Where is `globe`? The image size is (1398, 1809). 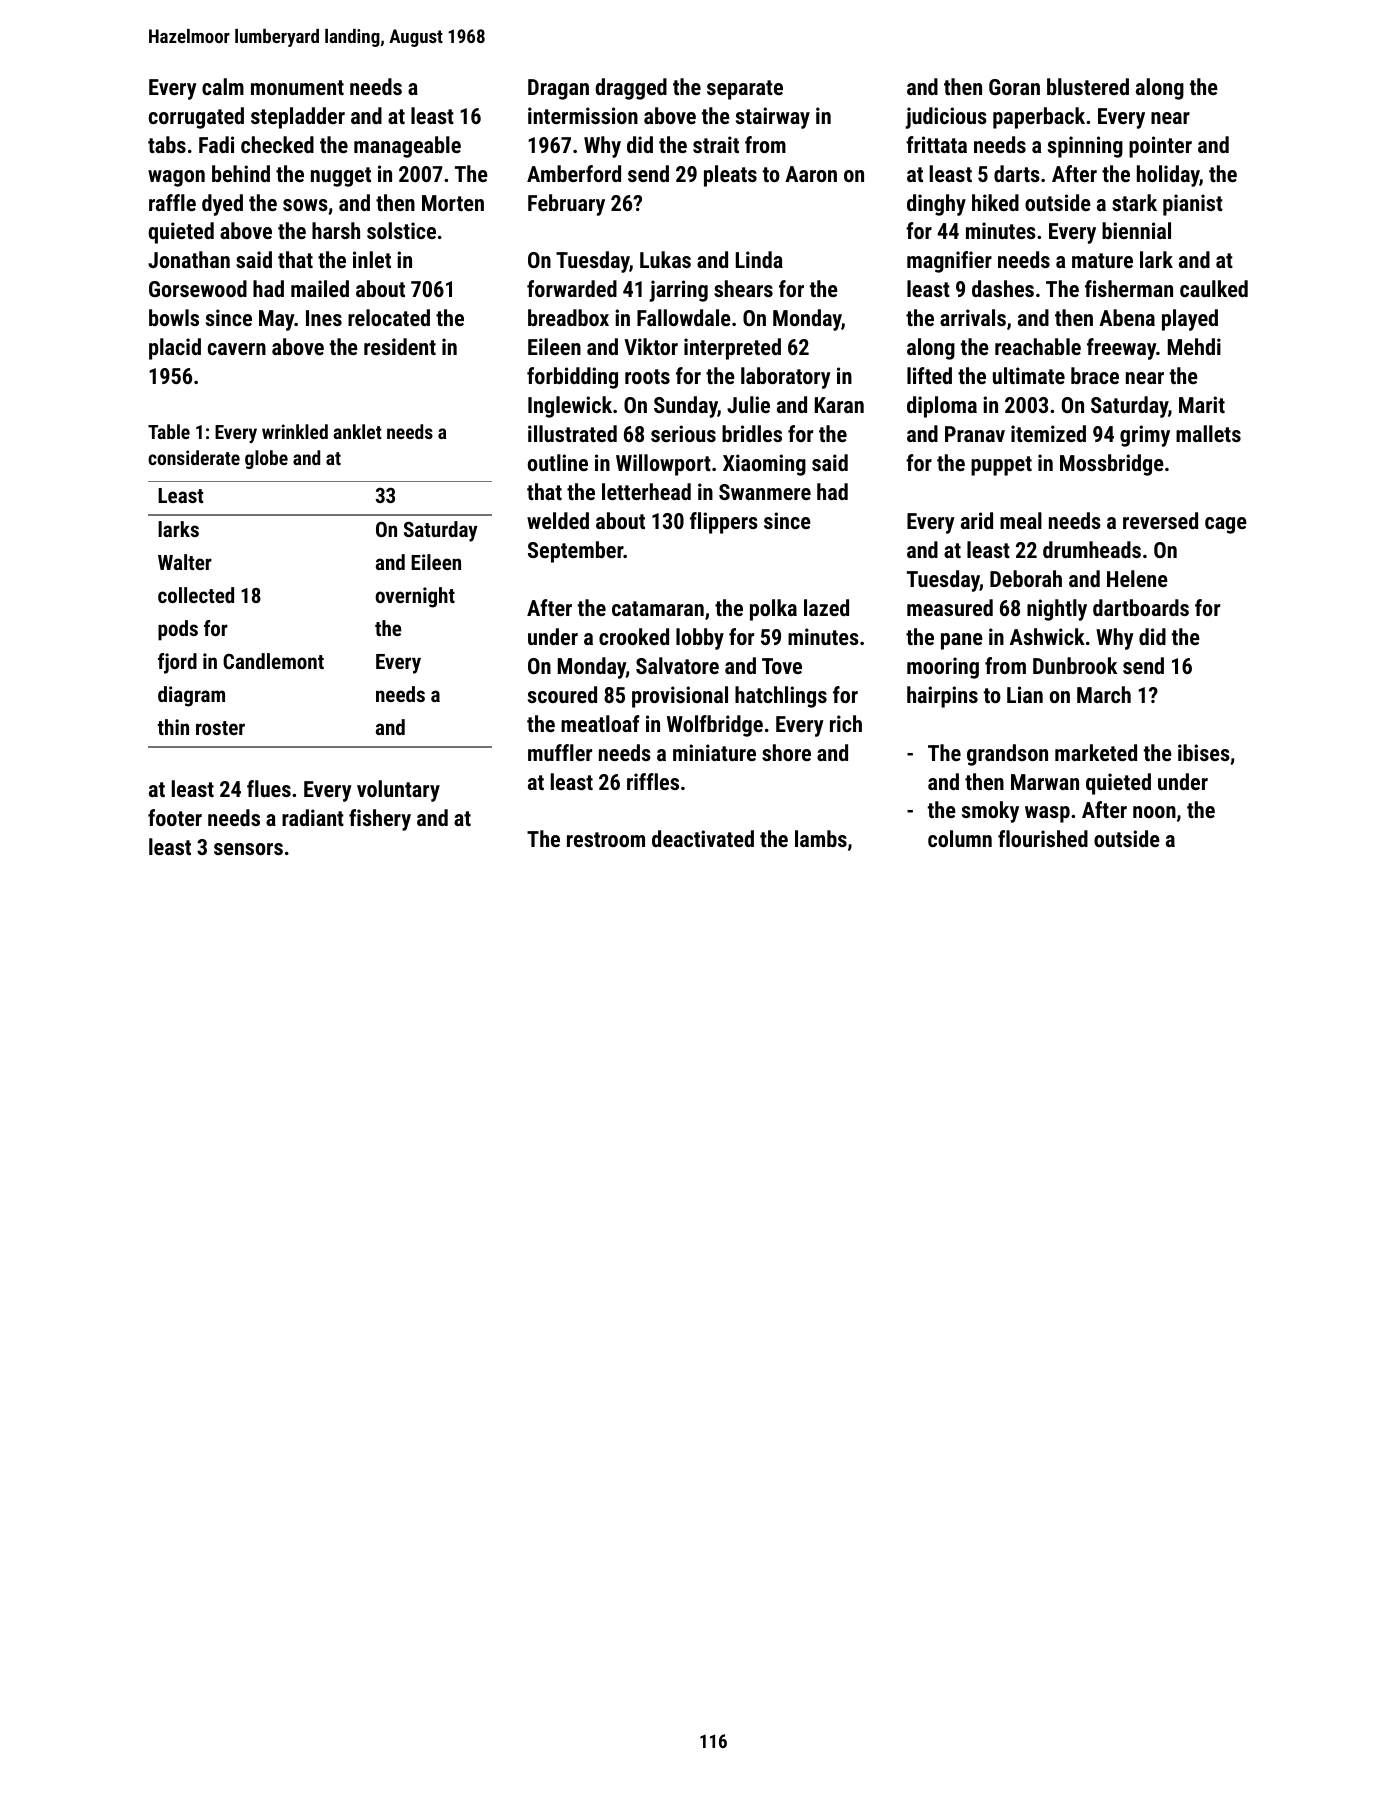
globe is located at coordinates (266, 459).
